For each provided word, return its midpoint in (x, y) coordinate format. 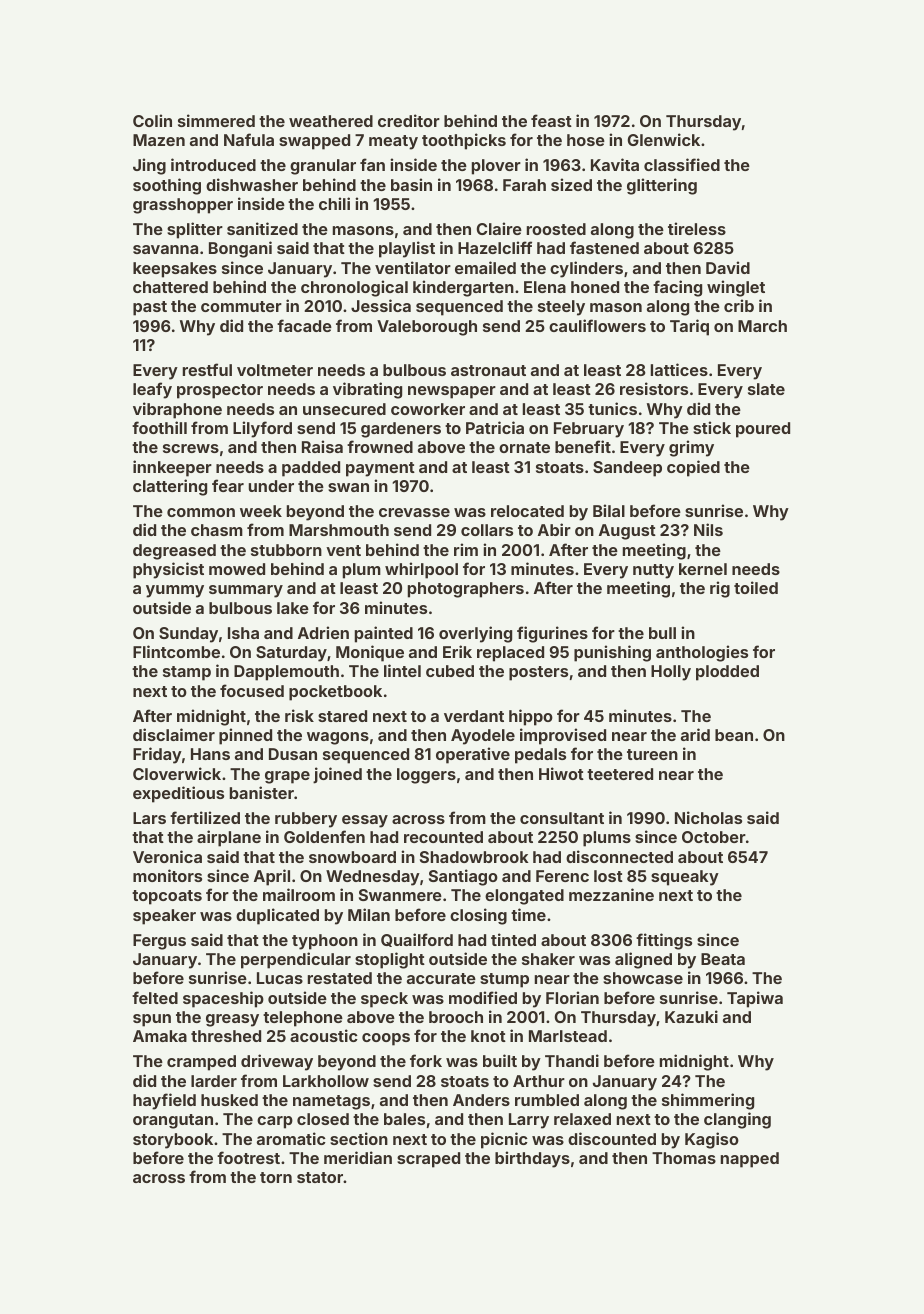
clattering (170, 487)
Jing (149, 166)
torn (276, 1177)
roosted (556, 229)
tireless (697, 228)
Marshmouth (339, 530)
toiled (756, 587)
